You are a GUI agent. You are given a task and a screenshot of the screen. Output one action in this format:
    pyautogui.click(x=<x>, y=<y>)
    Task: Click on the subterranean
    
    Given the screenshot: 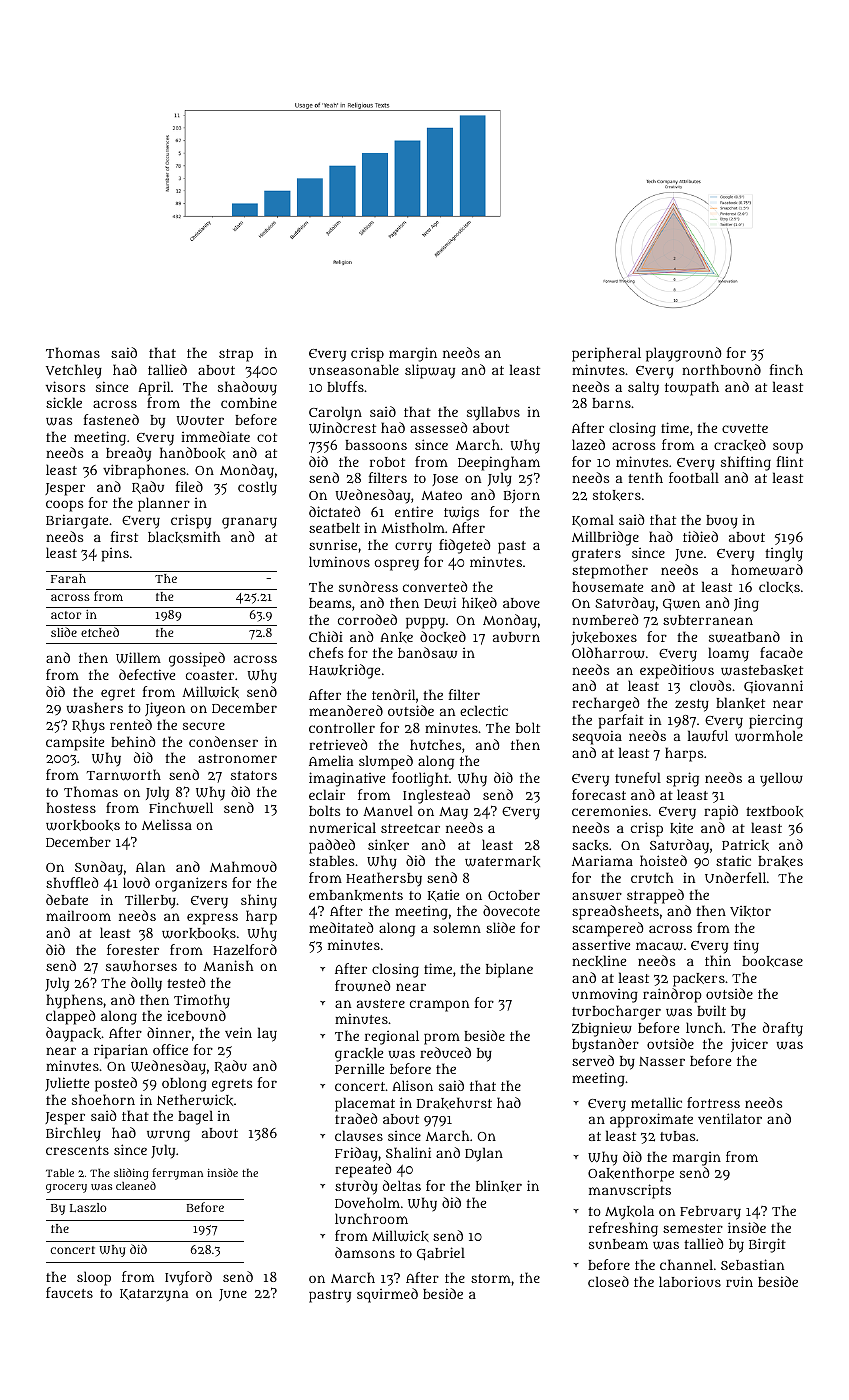 What is the action you would take?
    pyautogui.click(x=708, y=620)
